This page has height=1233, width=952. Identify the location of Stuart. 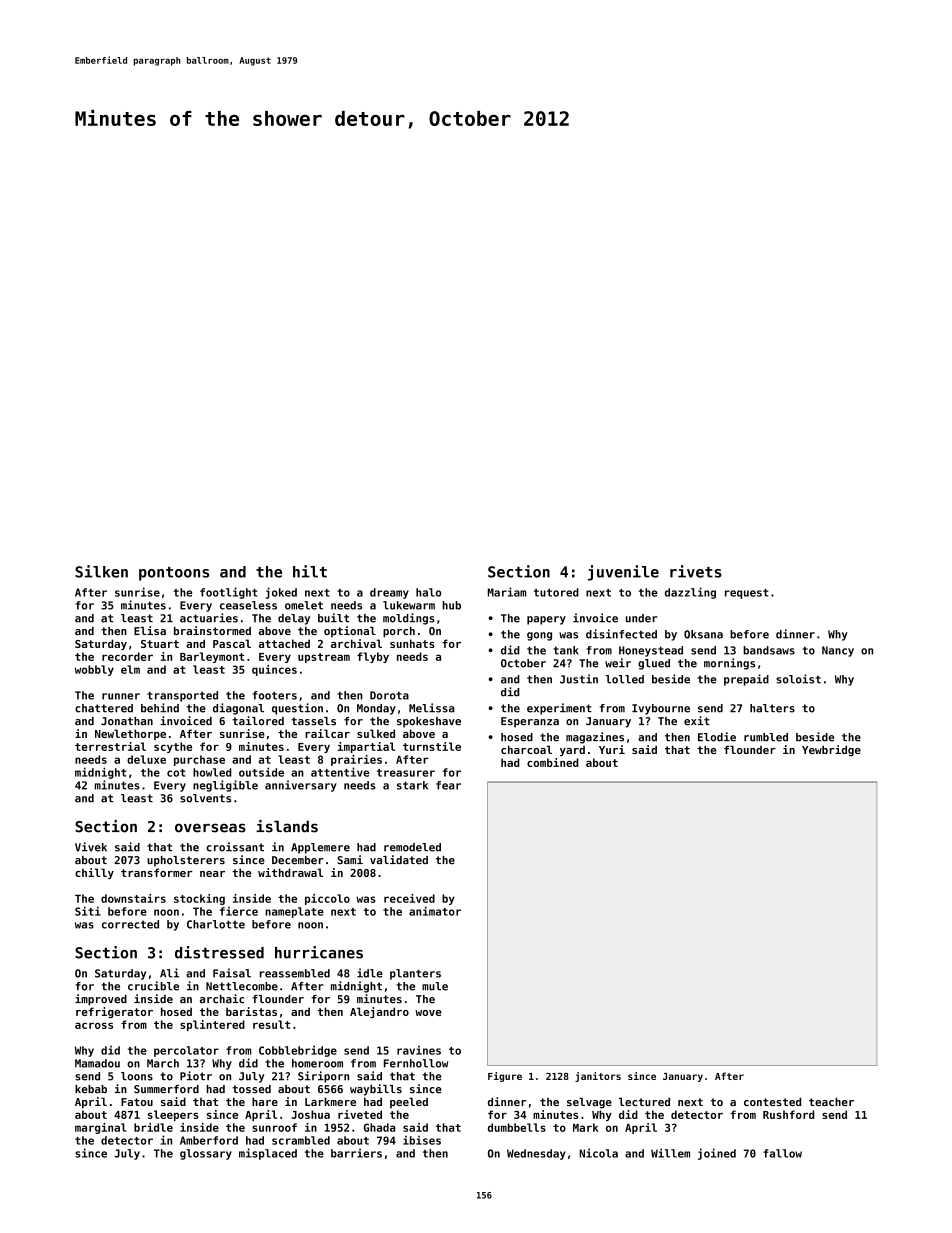
(160, 644).
